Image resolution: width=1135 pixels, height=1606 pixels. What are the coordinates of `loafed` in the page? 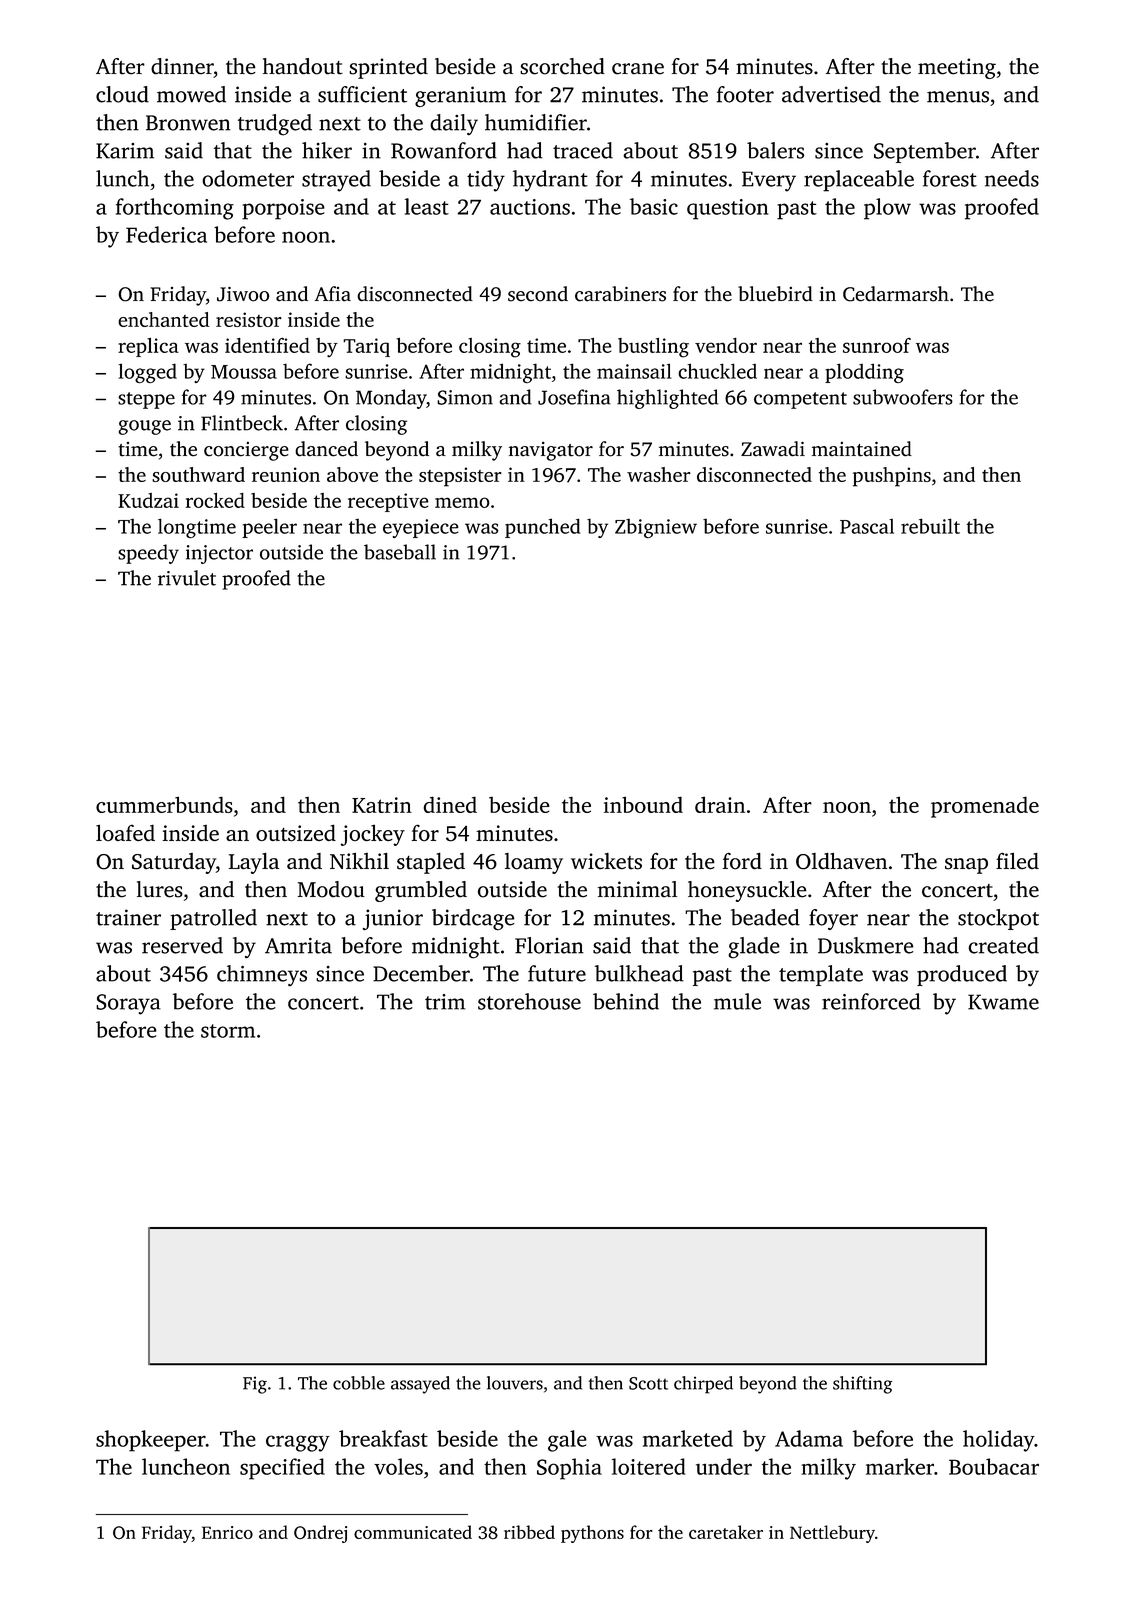 It's located at (125, 833).
